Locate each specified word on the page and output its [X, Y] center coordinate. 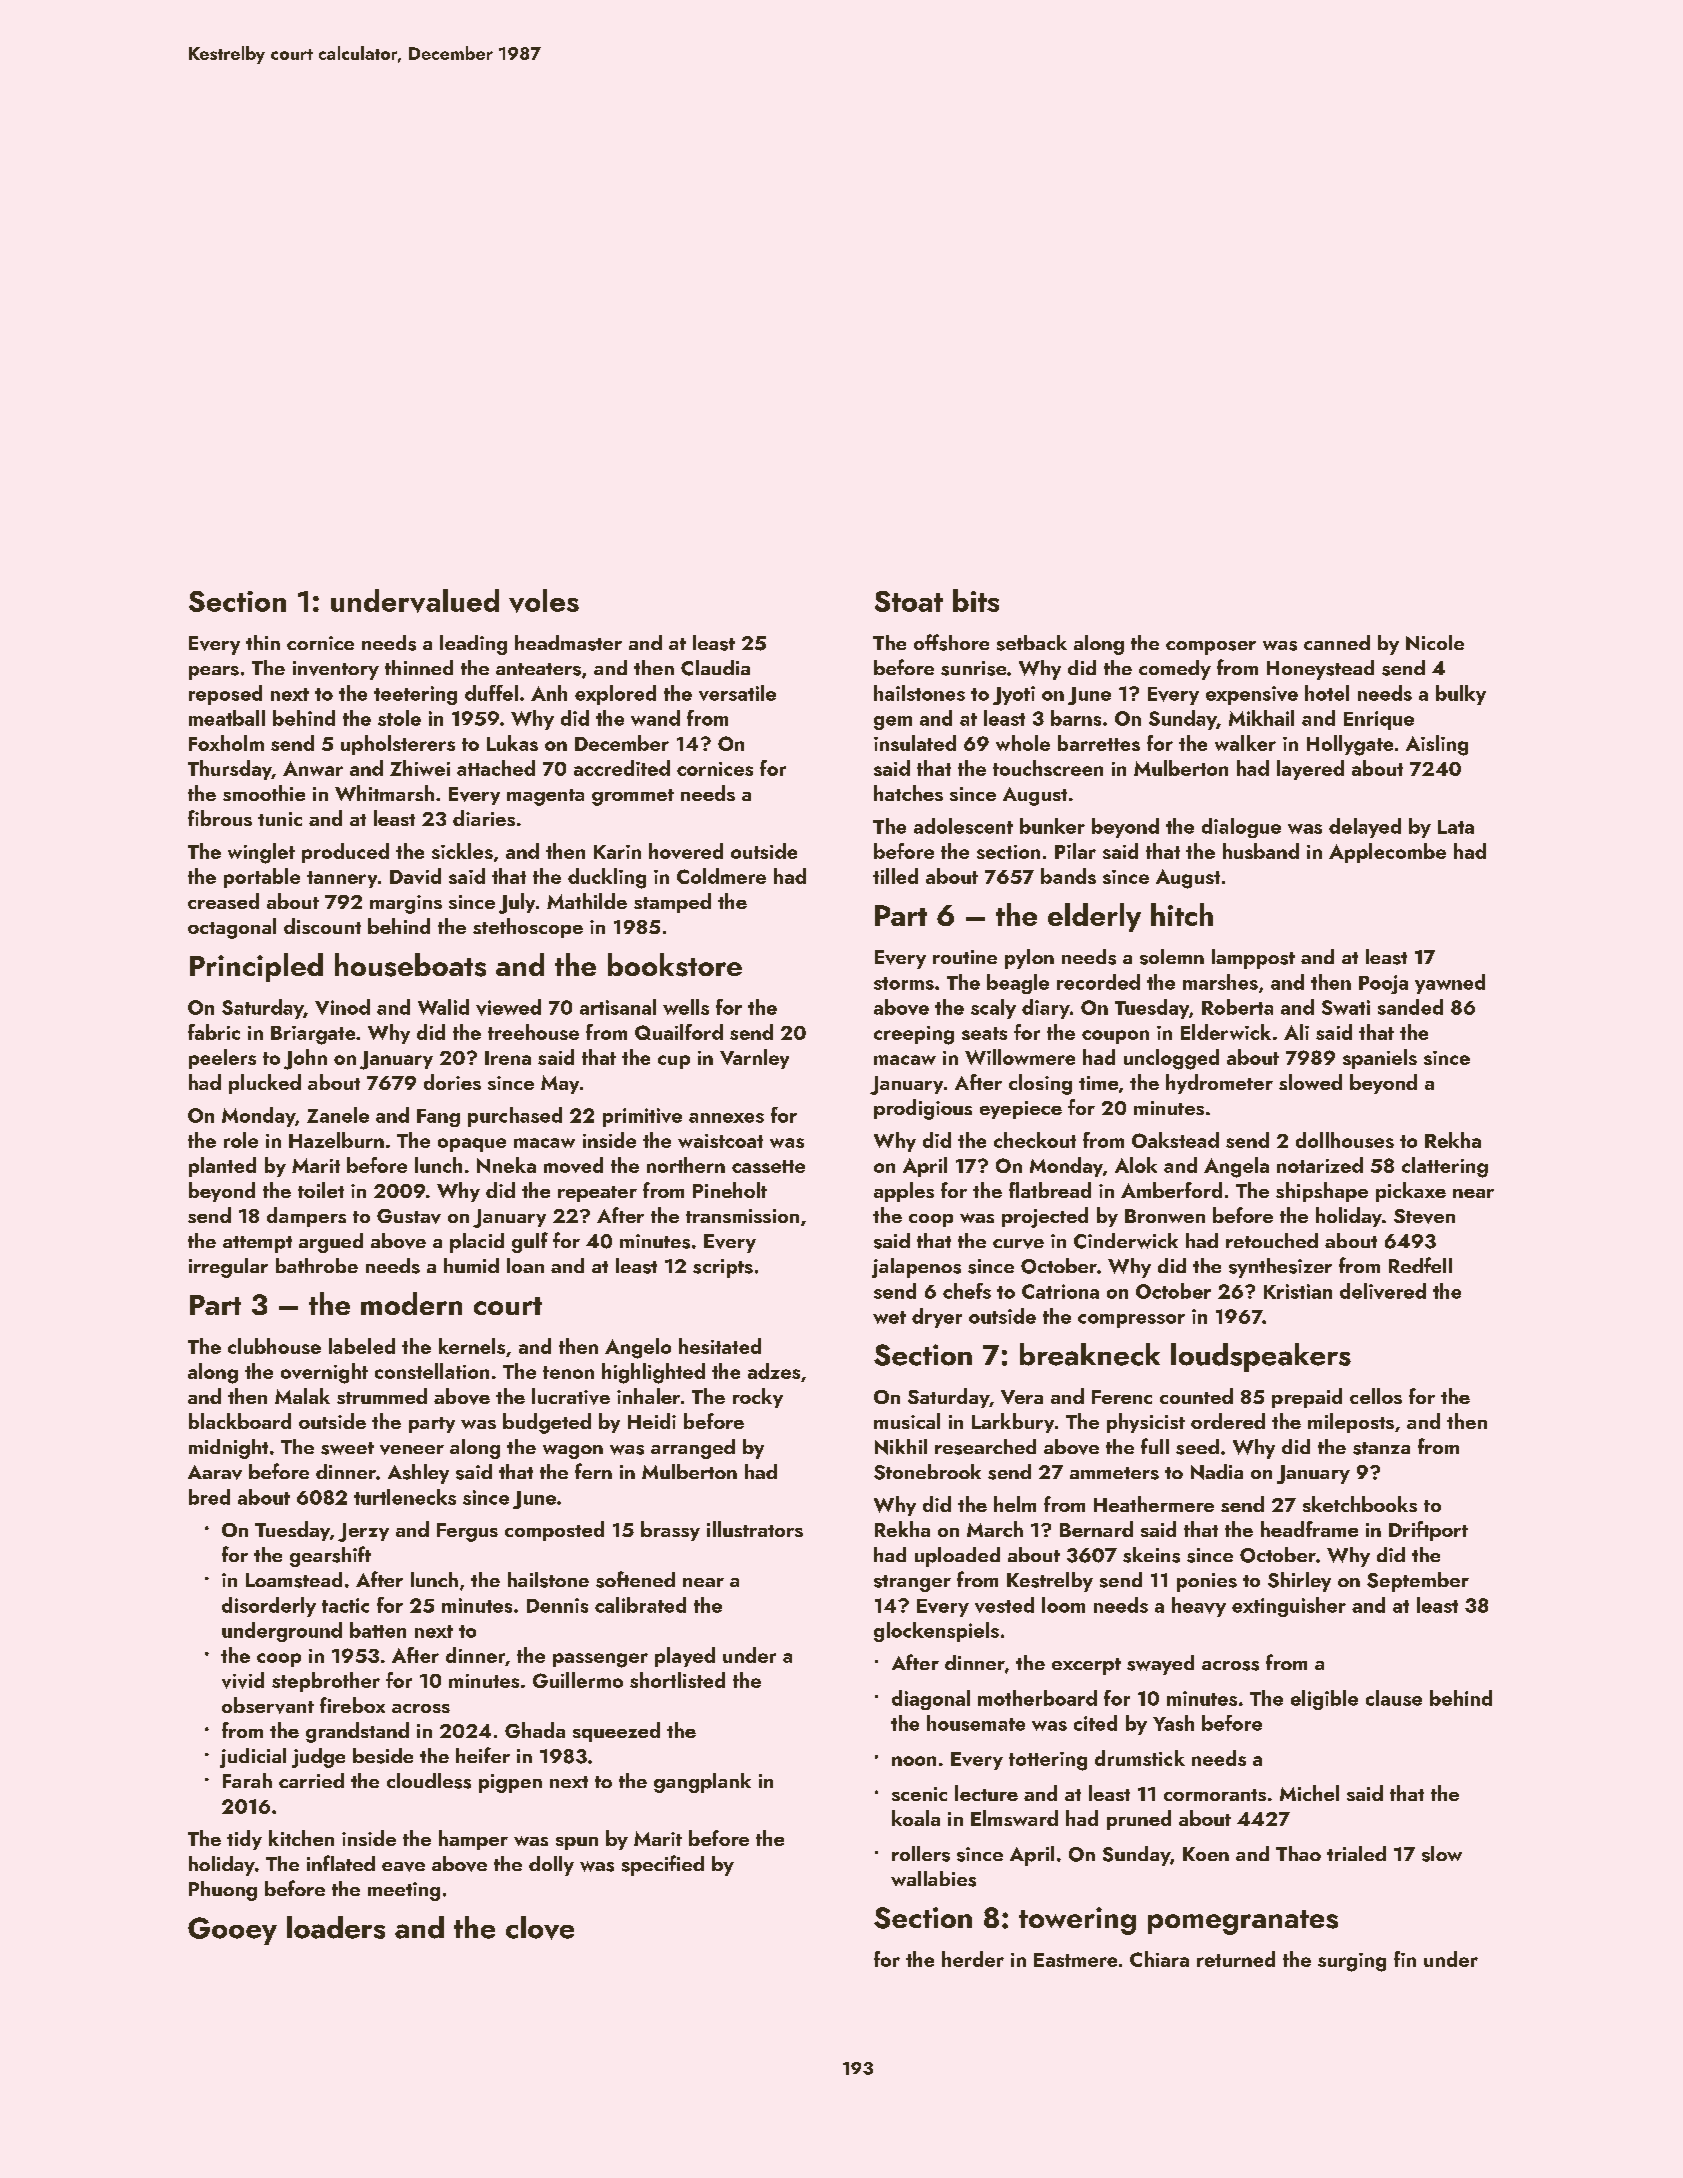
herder [973, 1959]
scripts [723, 1268]
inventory [336, 670]
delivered [1383, 1291]
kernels [472, 1346]
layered [1310, 770]
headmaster [568, 643]
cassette [768, 1166]
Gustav [409, 1216]
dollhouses [1345, 1140]
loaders [336, 1927]
